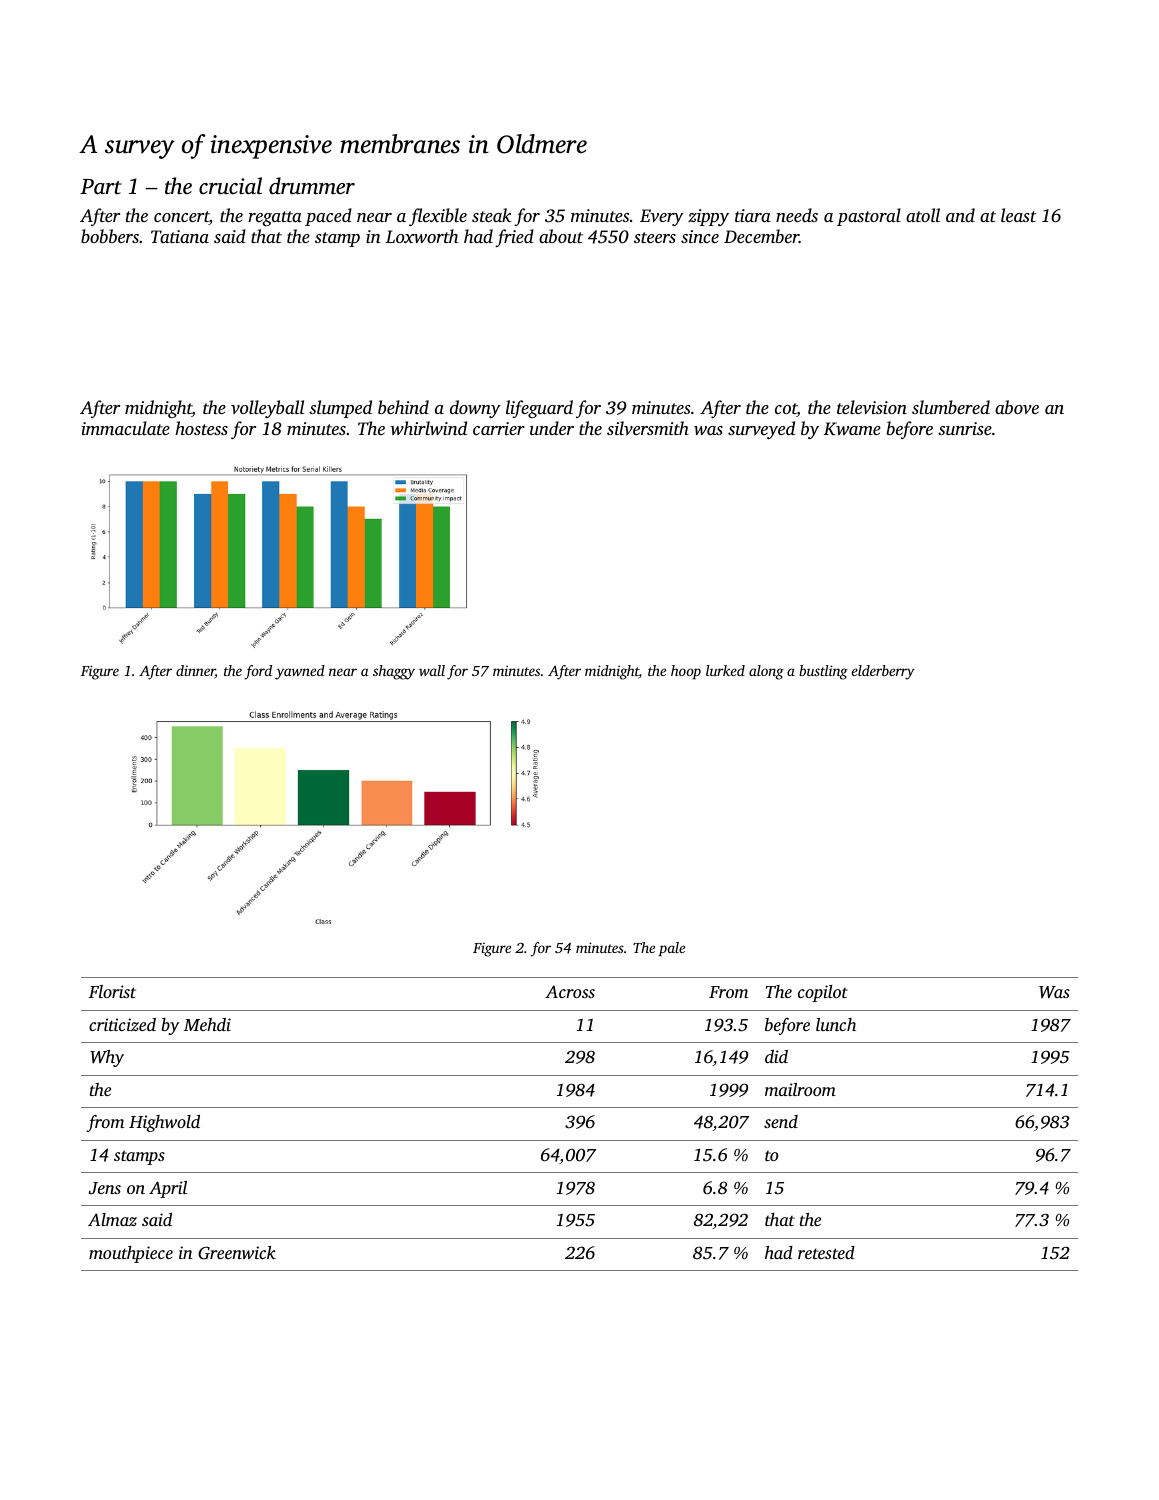 The height and width of the document is (1500, 1159). I want to click on mouthpiece, so click(131, 1254).
